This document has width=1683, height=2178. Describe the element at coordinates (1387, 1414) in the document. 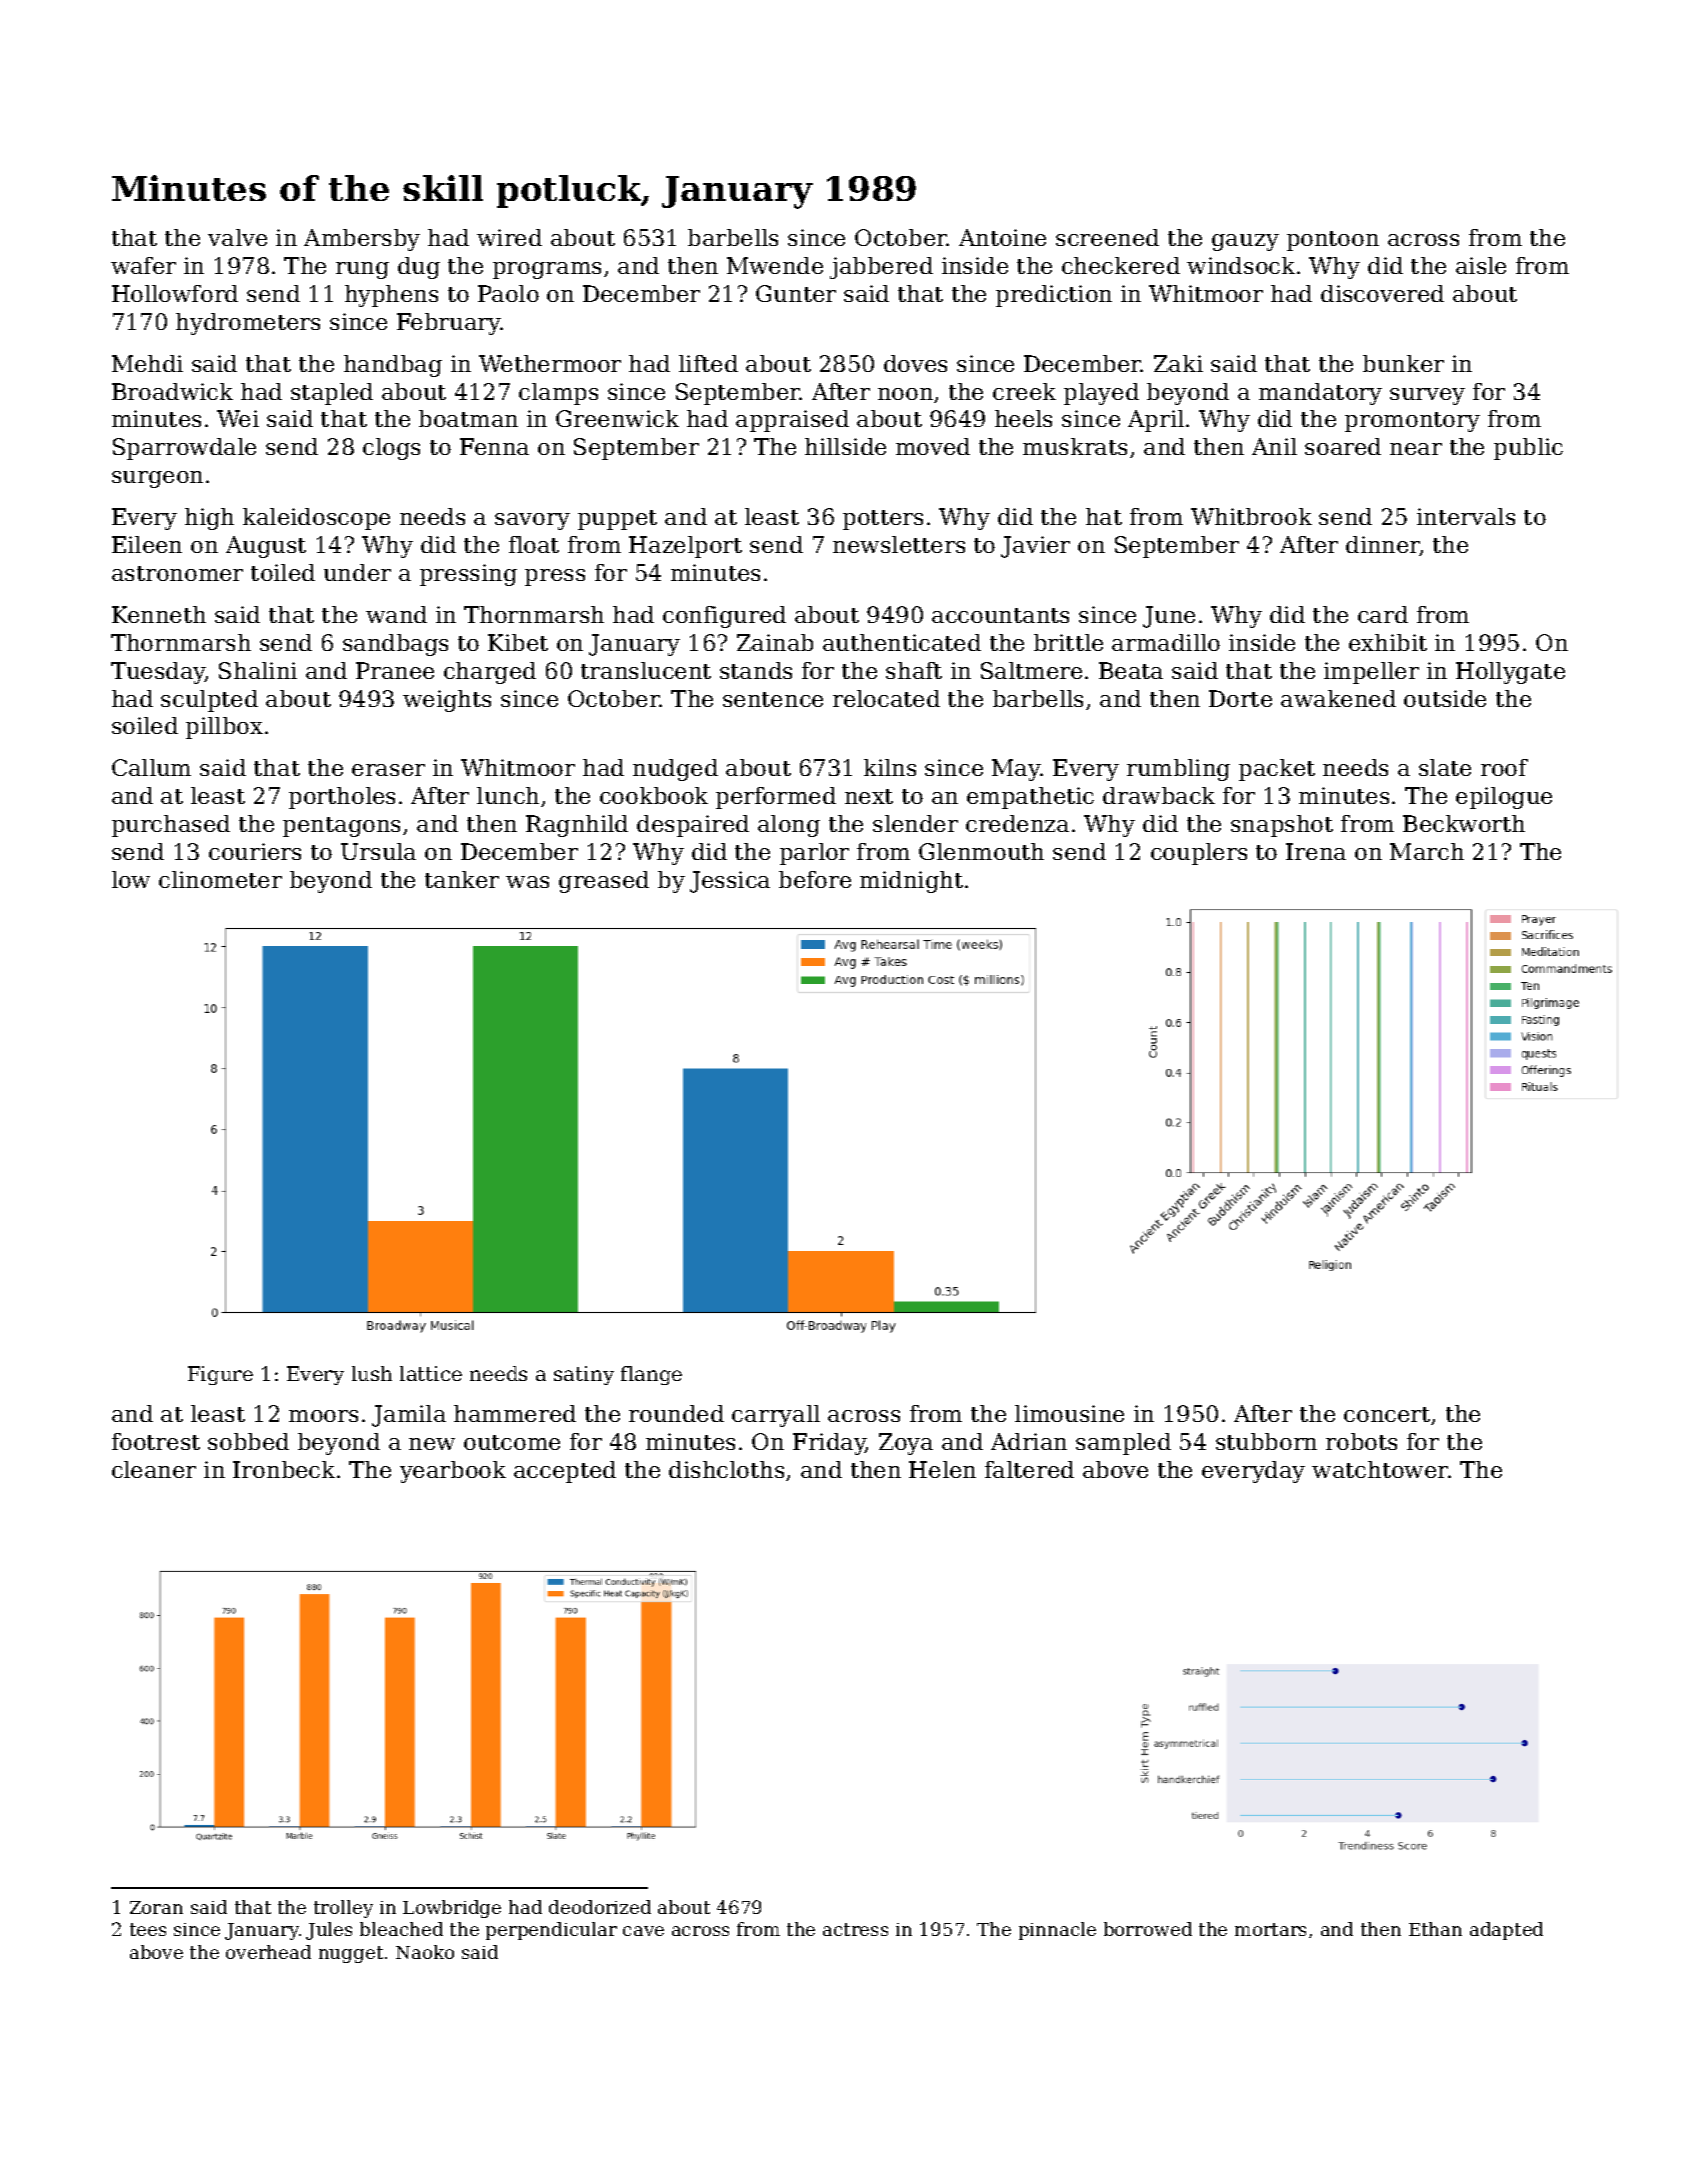

I see `concert` at that location.
